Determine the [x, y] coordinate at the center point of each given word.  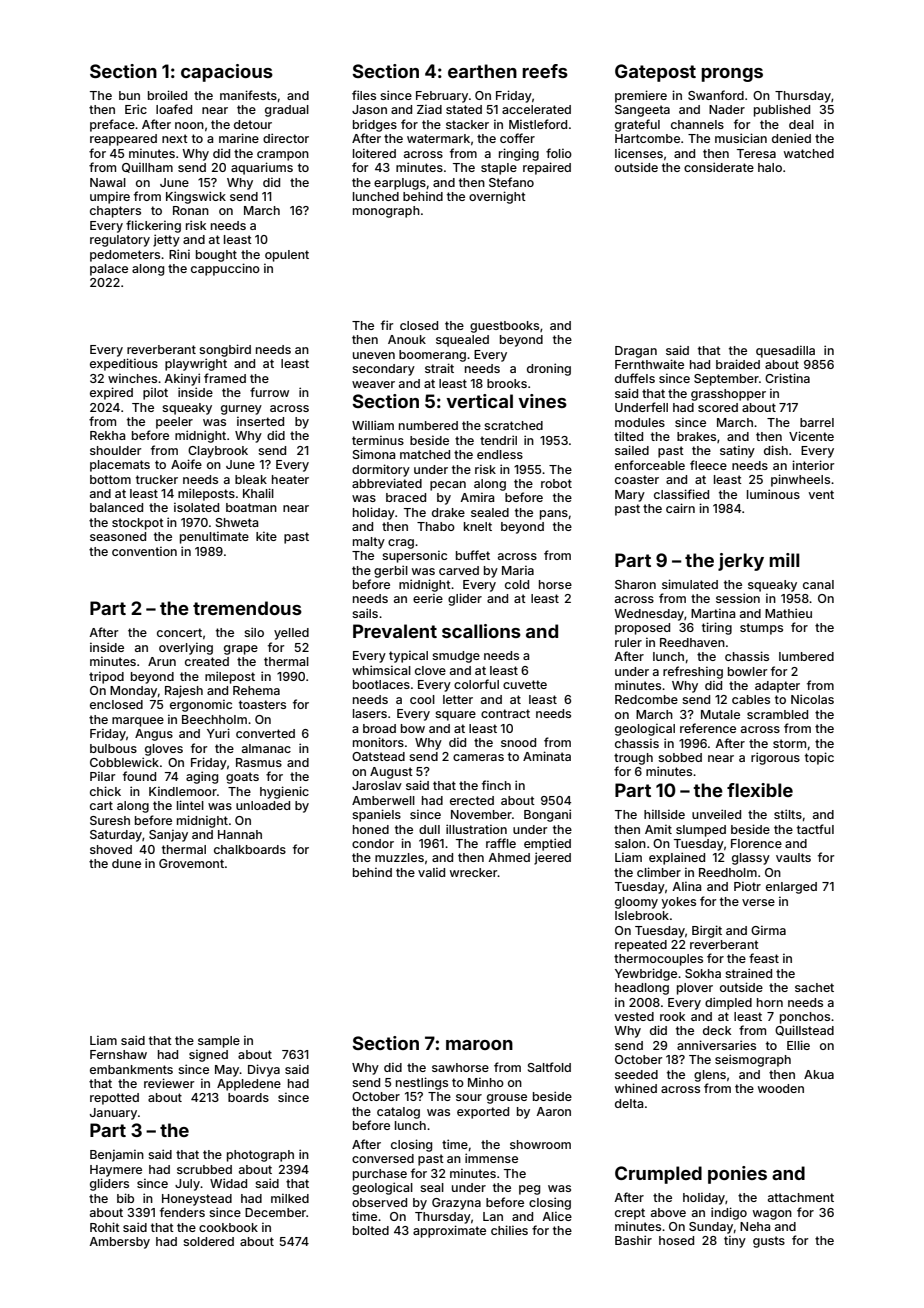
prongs [732, 75]
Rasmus [259, 762]
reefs [545, 71]
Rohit [105, 1227]
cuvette [525, 684]
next [175, 138]
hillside [664, 814]
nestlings [422, 1083]
